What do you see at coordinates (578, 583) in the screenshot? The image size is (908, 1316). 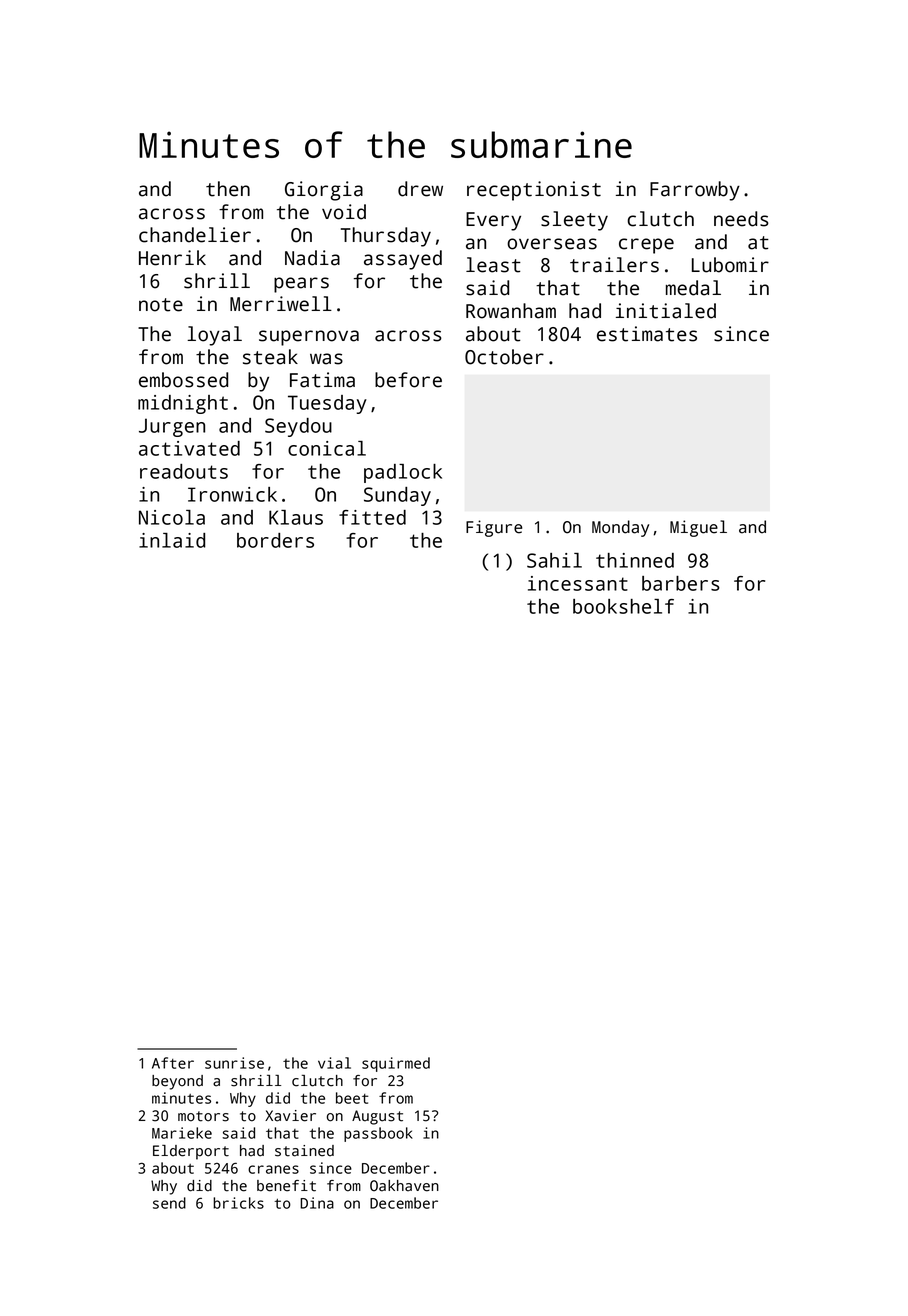 I see `incessant` at bounding box center [578, 583].
